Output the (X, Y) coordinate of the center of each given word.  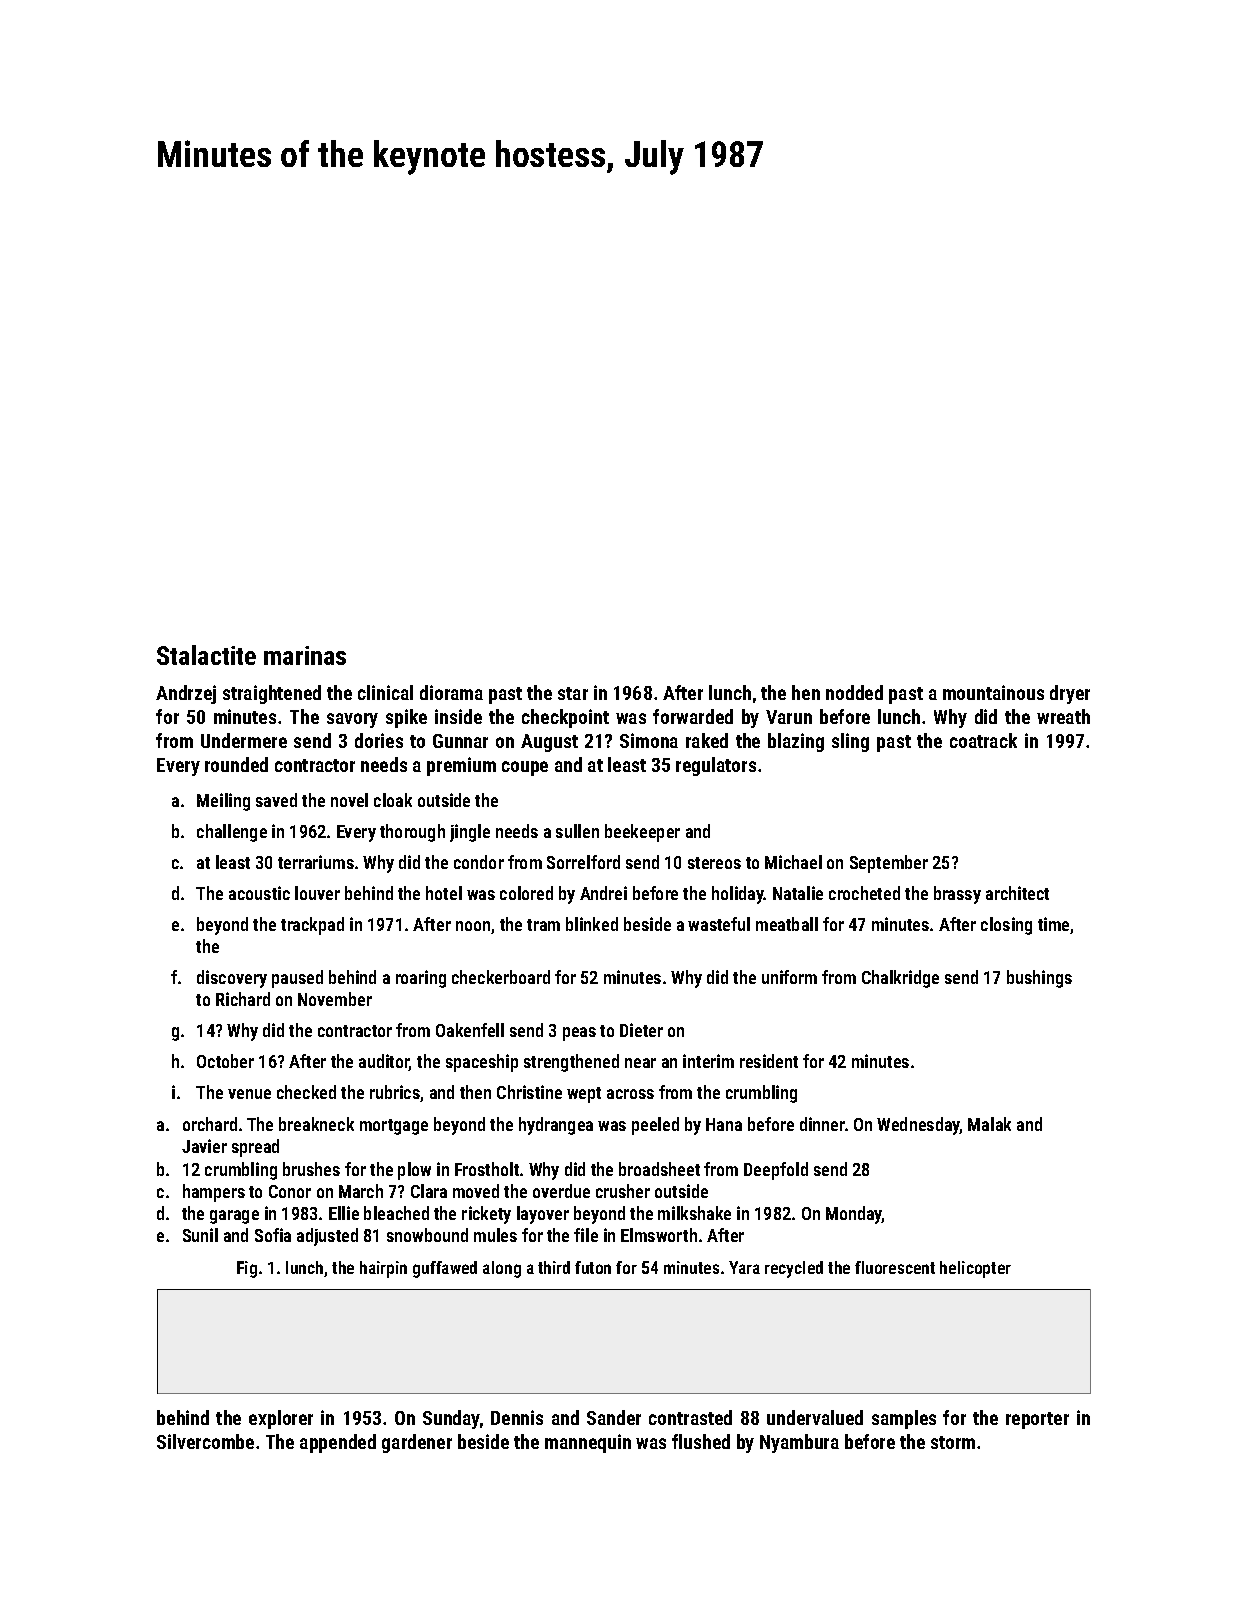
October (225, 1061)
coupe (525, 768)
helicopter (975, 1269)
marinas (305, 655)
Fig (247, 1269)
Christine (529, 1092)
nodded (854, 692)
